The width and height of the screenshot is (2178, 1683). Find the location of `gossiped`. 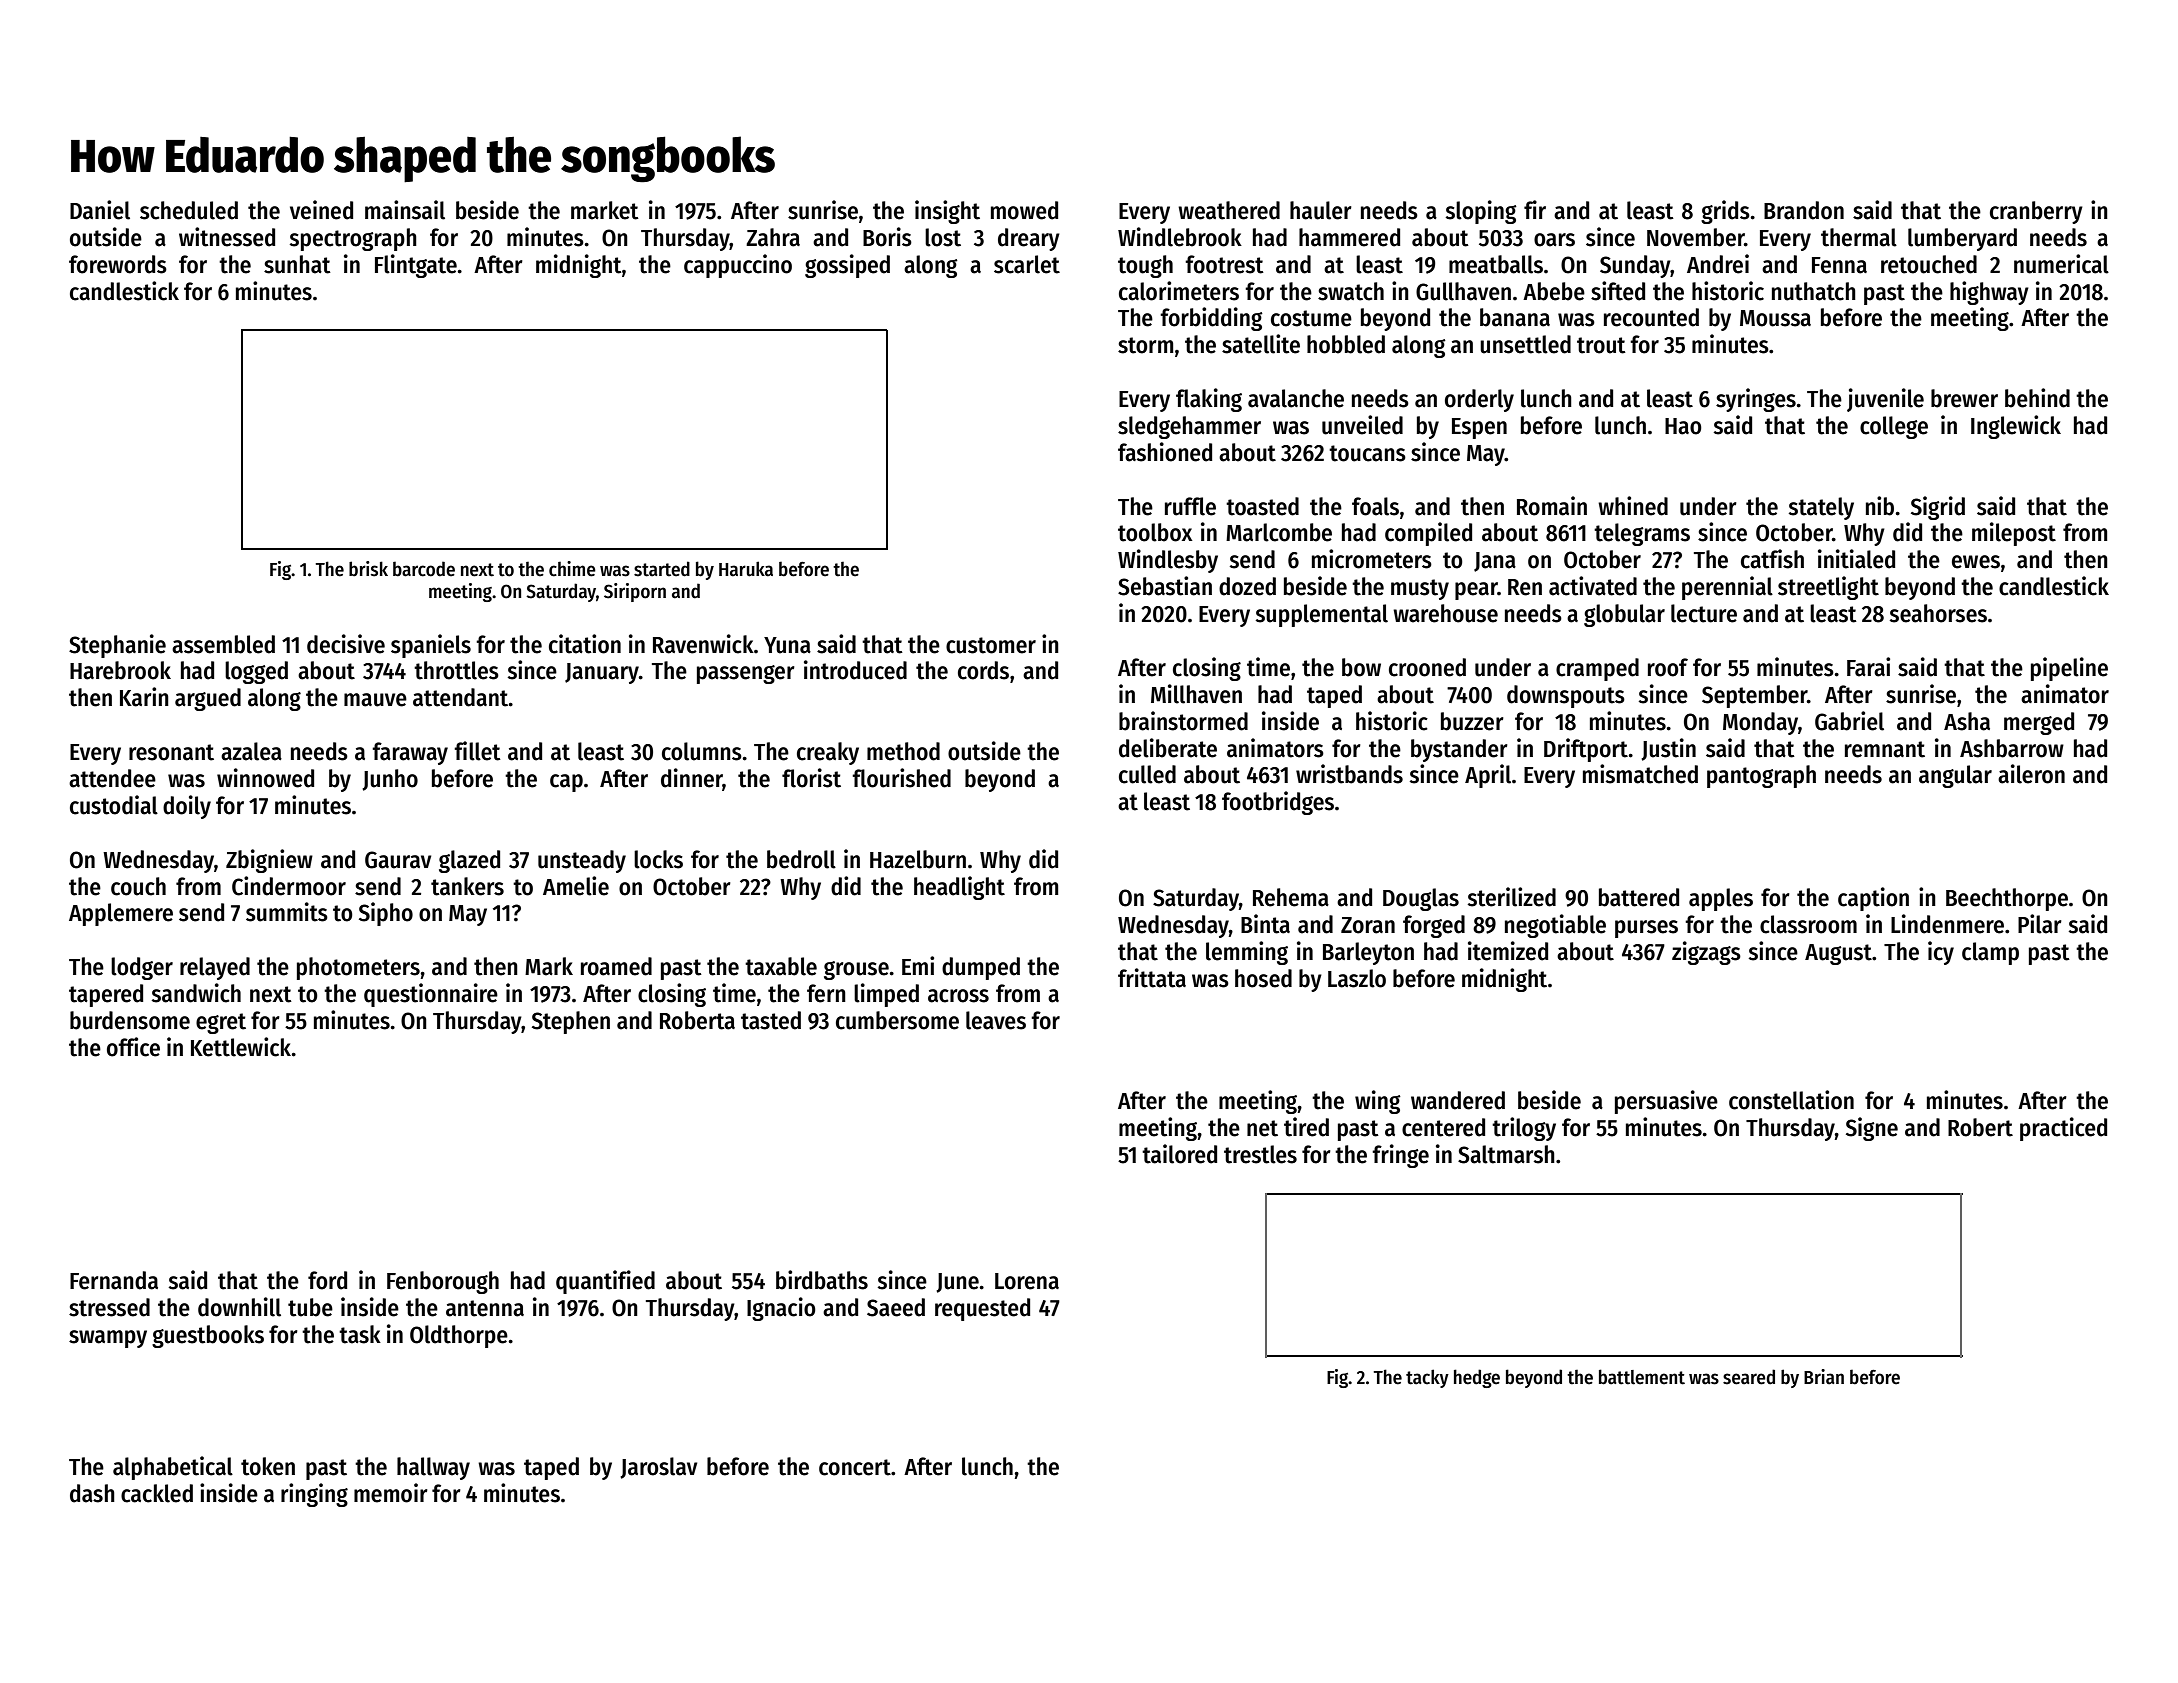

gossiped is located at coordinates (847, 266).
